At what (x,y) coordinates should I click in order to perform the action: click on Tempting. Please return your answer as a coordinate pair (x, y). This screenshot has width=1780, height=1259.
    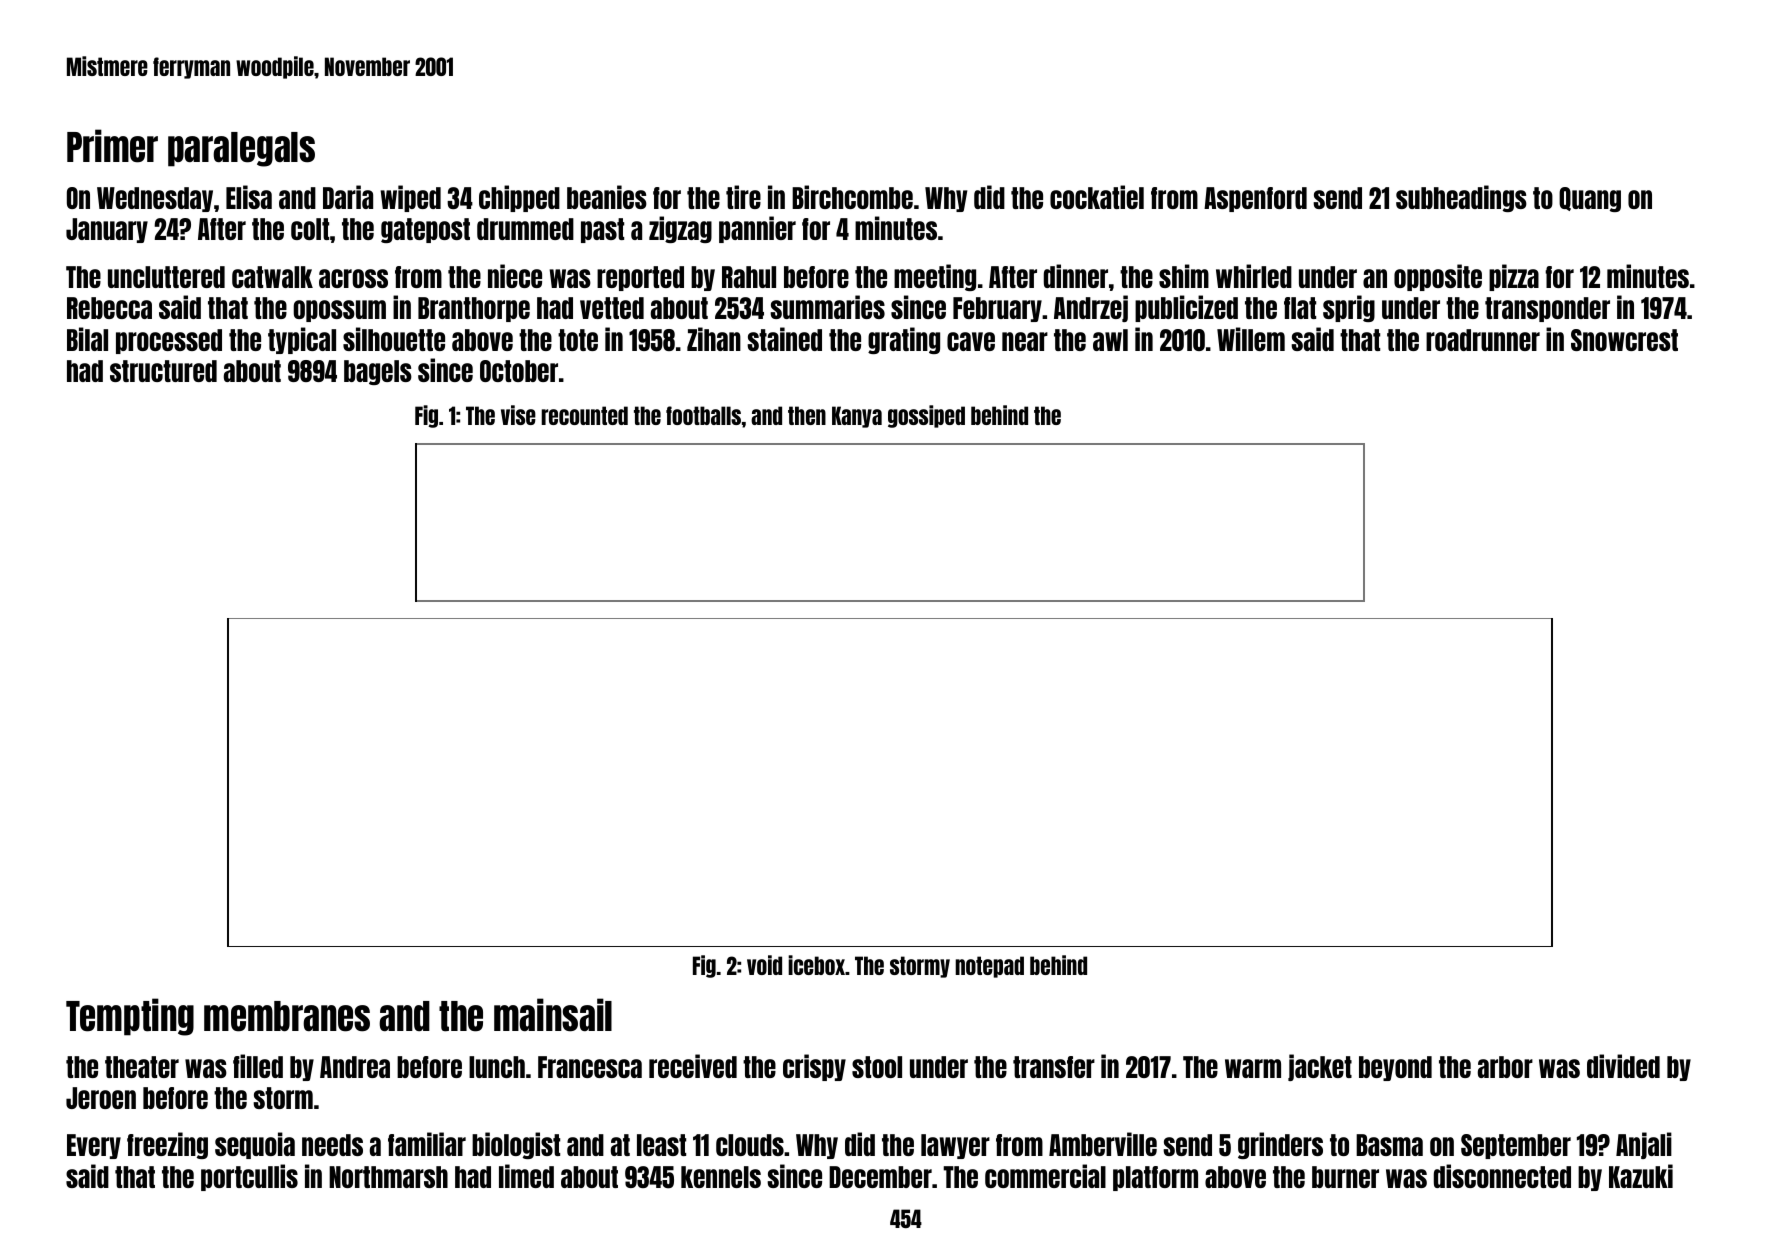
    Looking at the image, I should click on (130, 1017).
